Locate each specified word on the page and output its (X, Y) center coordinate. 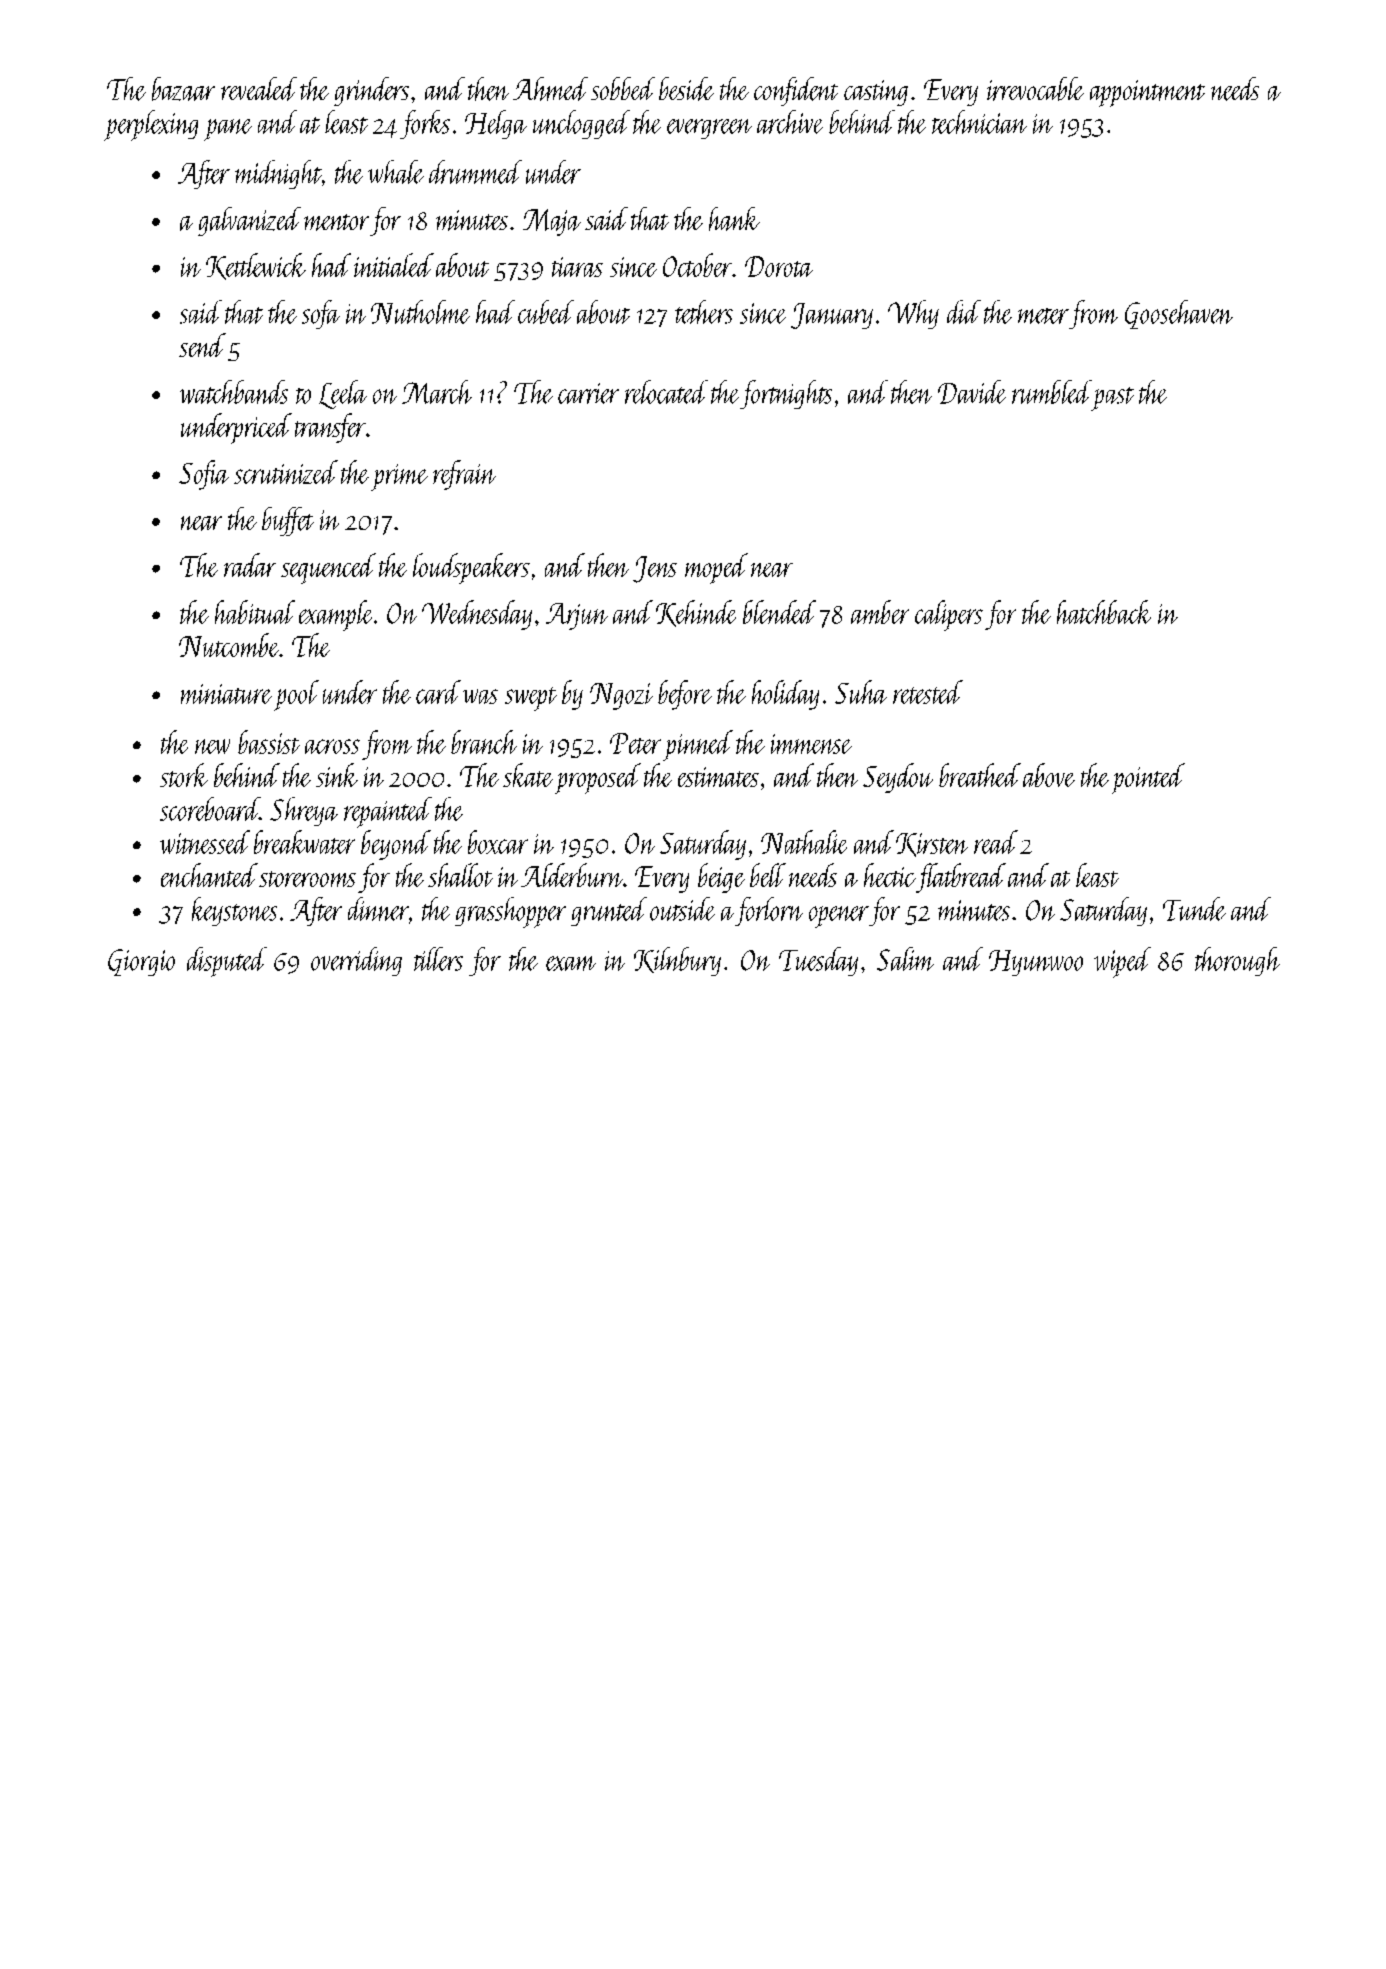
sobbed (623, 88)
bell (768, 875)
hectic (890, 875)
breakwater (304, 842)
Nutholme (420, 312)
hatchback (1104, 612)
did (964, 312)
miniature (226, 694)
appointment (1147, 93)
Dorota (779, 266)
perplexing (151, 125)
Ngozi (621, 696)
